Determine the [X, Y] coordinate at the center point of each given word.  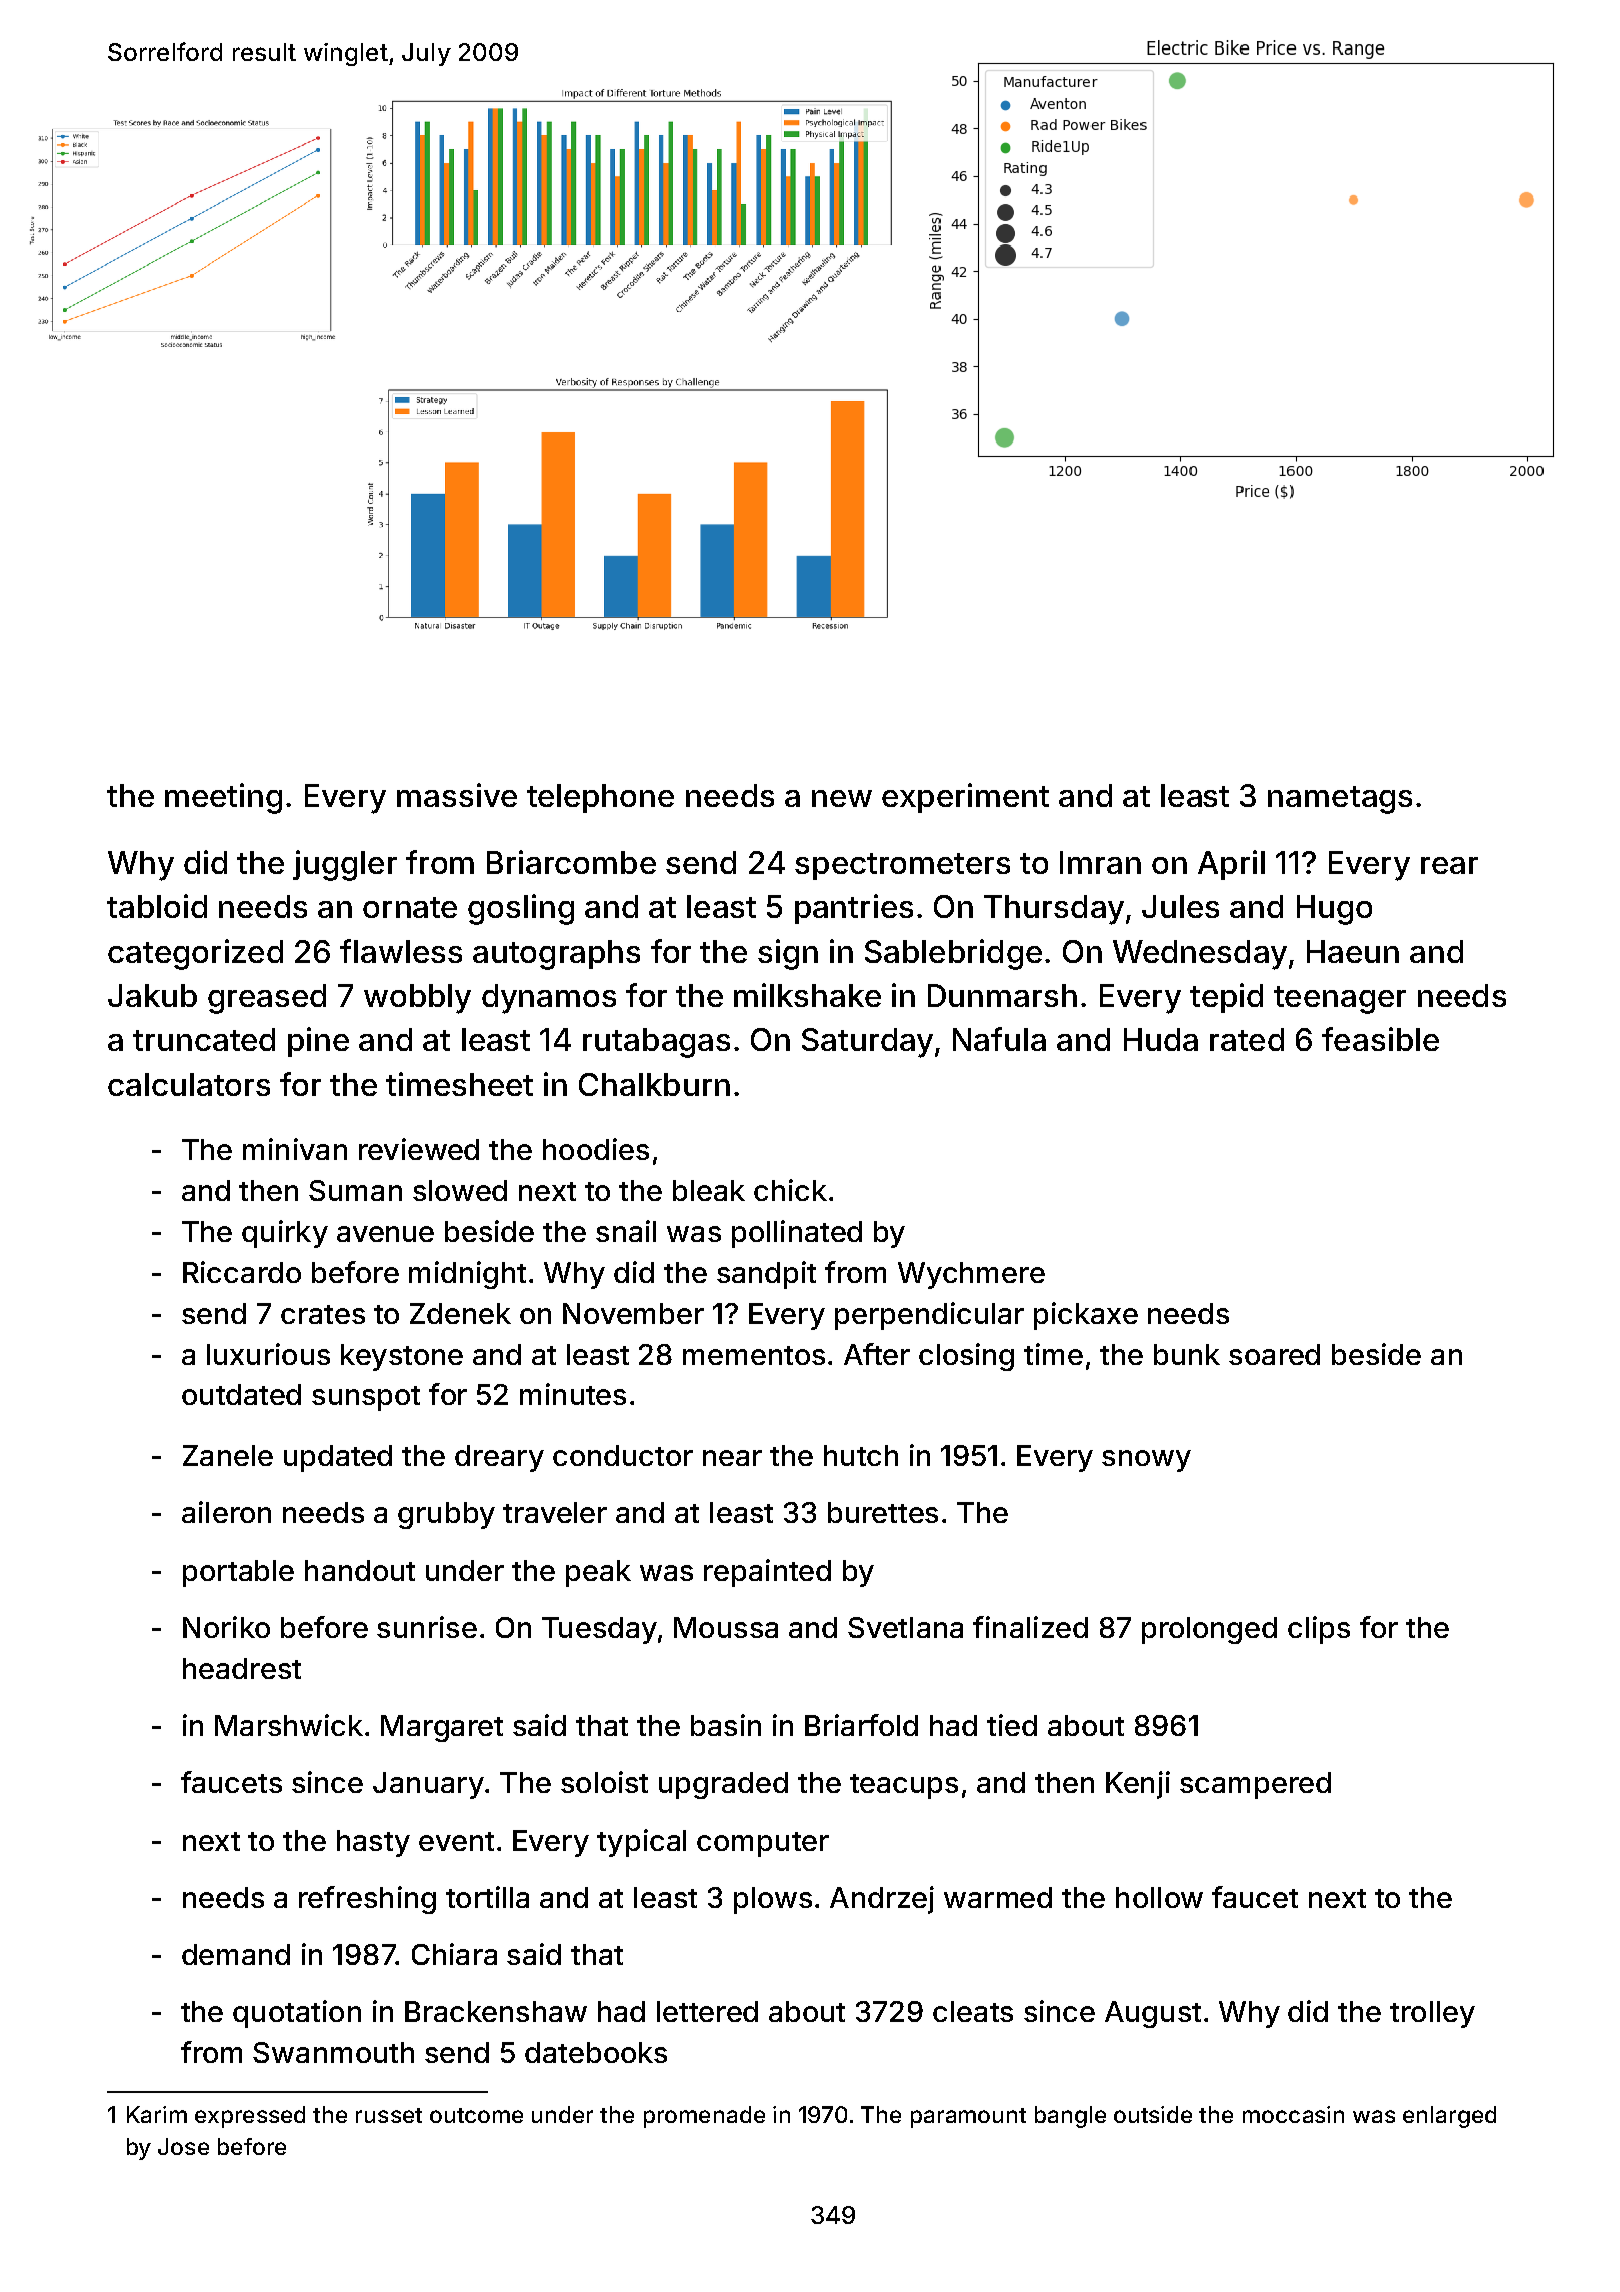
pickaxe [1086, 1316]
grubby [446, 1515]
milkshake [807, 995]
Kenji [1138, 1785]
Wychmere [971, 1275]
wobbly [417, 999]
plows [773, 1900]
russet [389, 2115]
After [877, 1354]
